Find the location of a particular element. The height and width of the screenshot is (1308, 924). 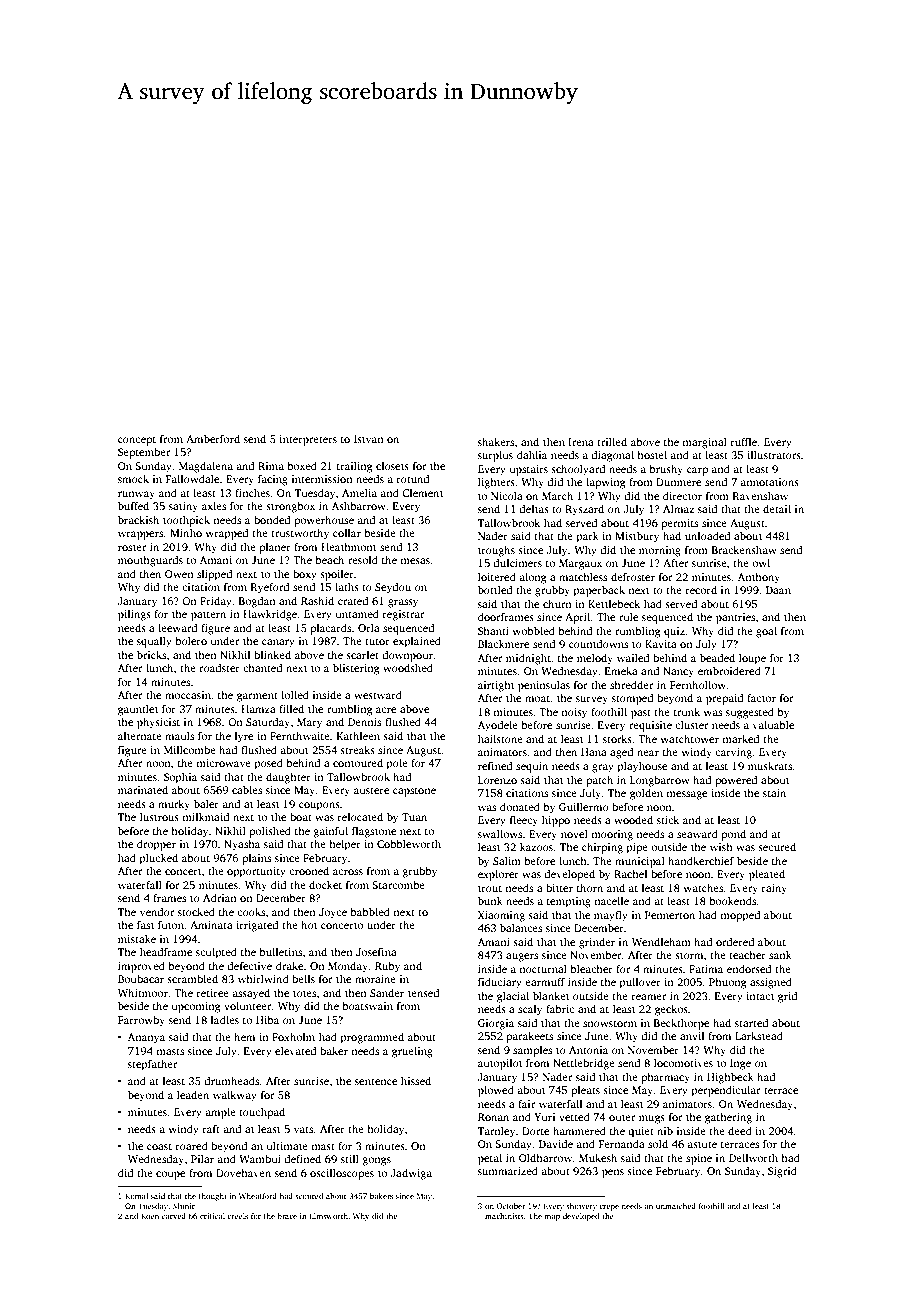

Istvan is located at coordinates (369, 439).
